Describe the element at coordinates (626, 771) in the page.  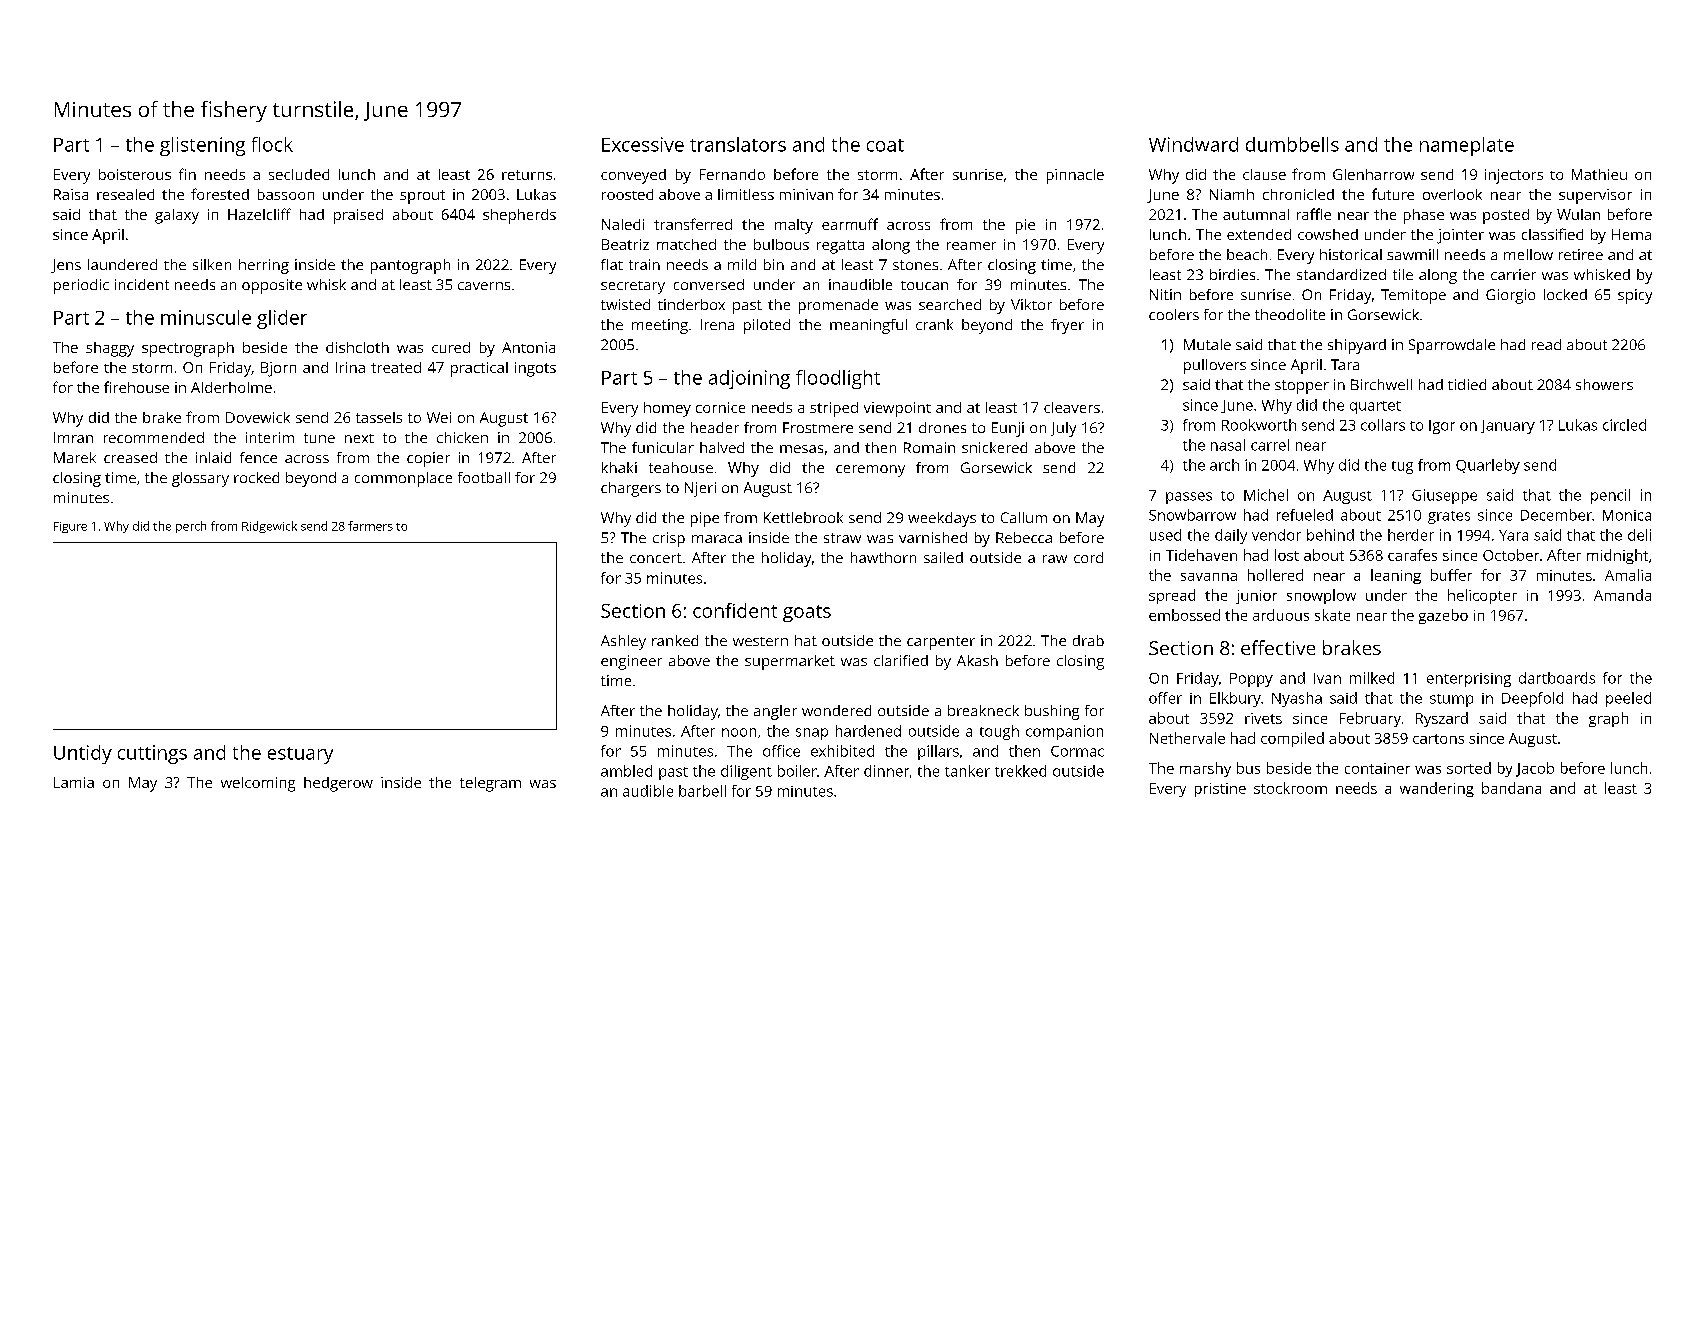
I see `ambled` at that location.
